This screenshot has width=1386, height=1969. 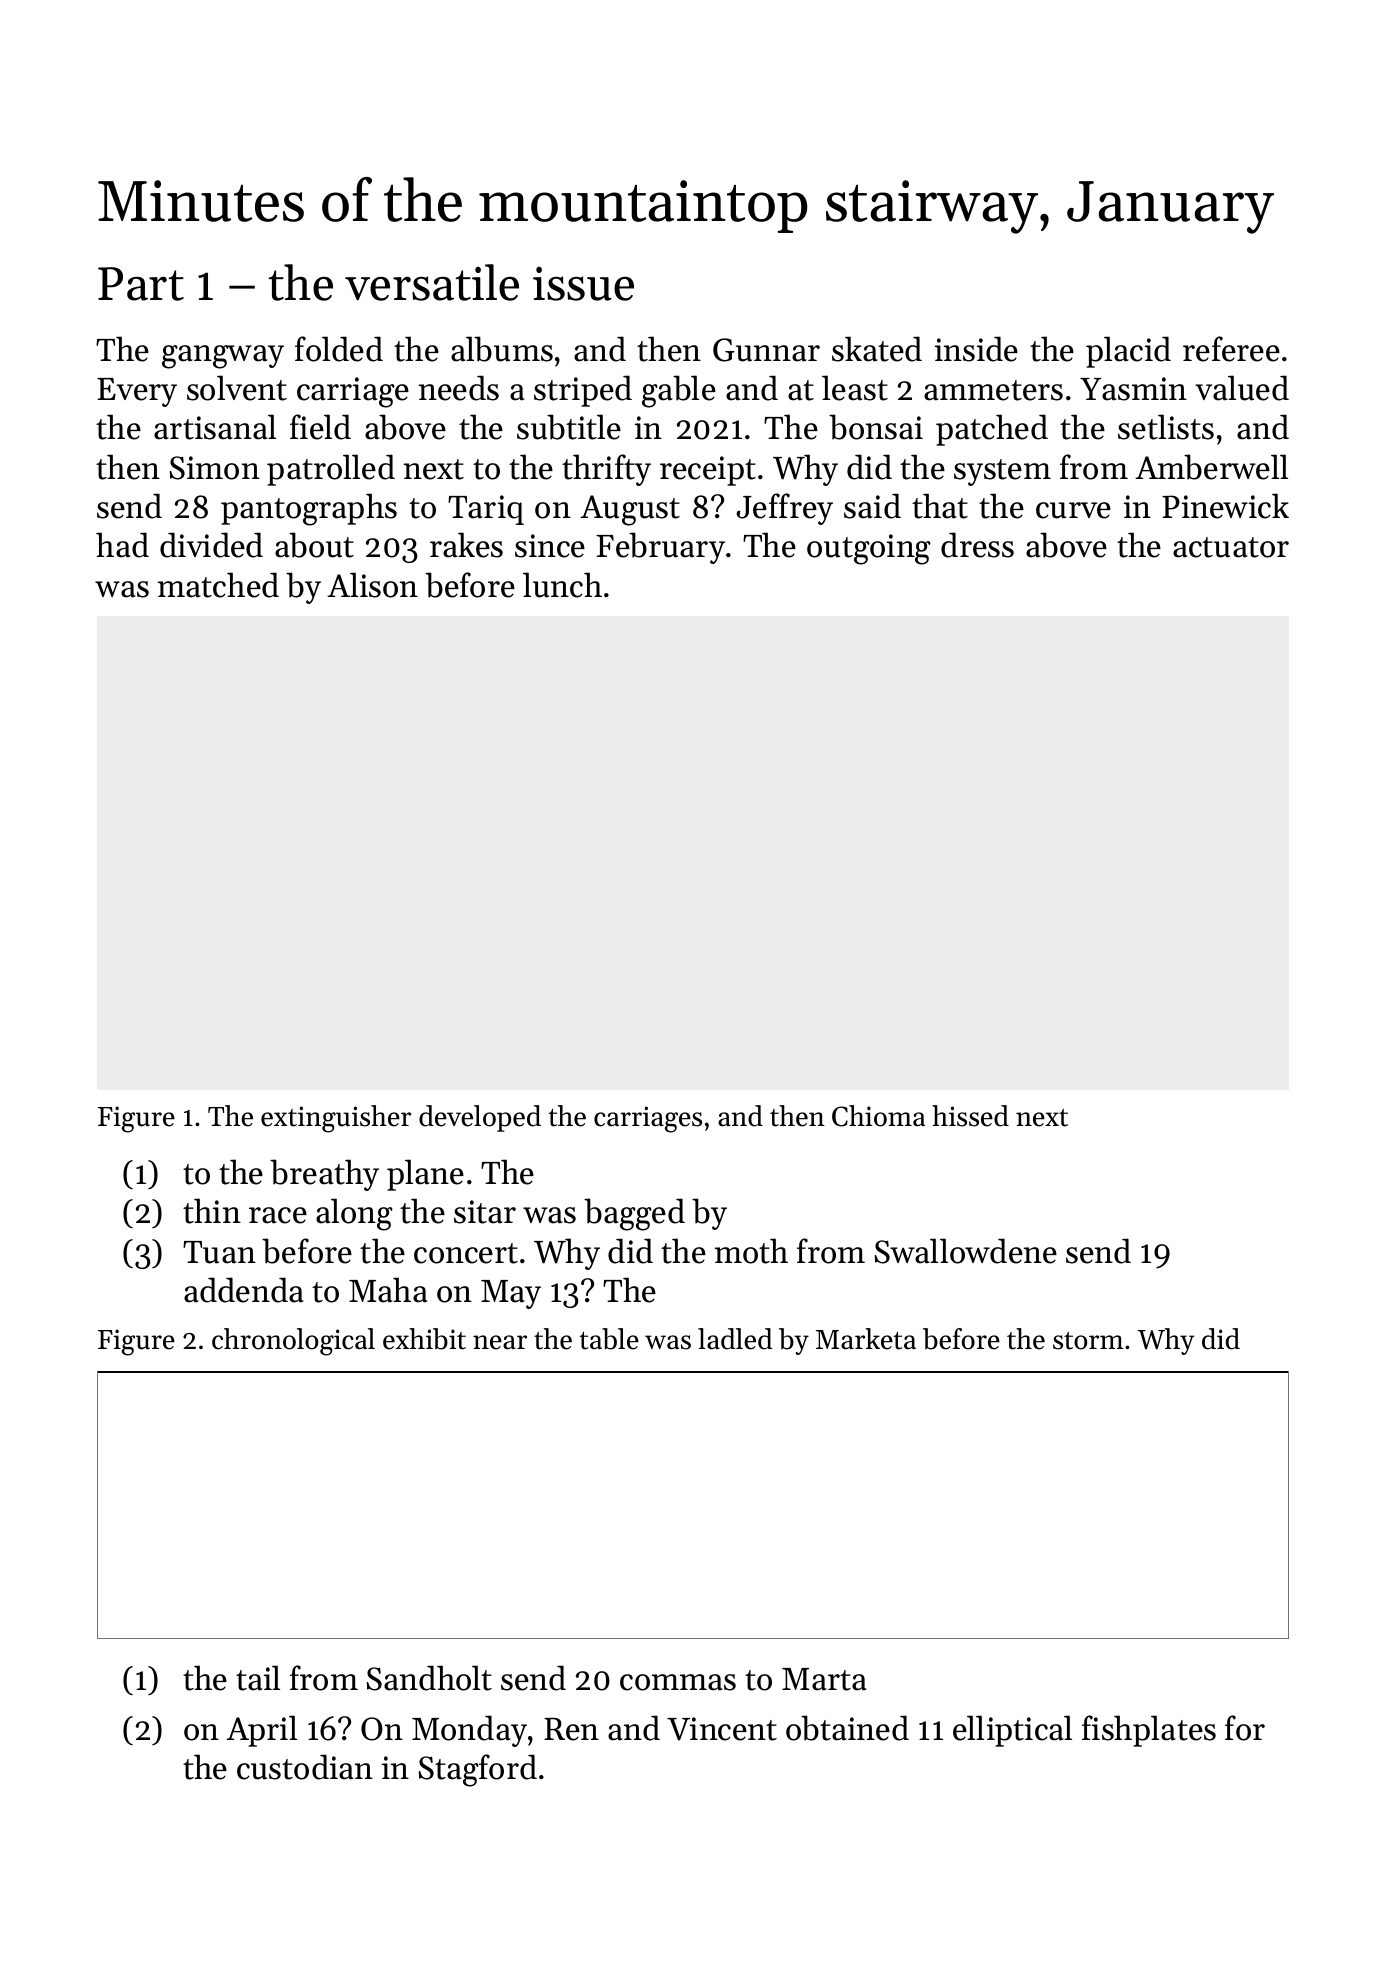 What do you see at coordinates (562, 585) in the screenshot?
I see `lunch` at bounding box center [562, 585].
